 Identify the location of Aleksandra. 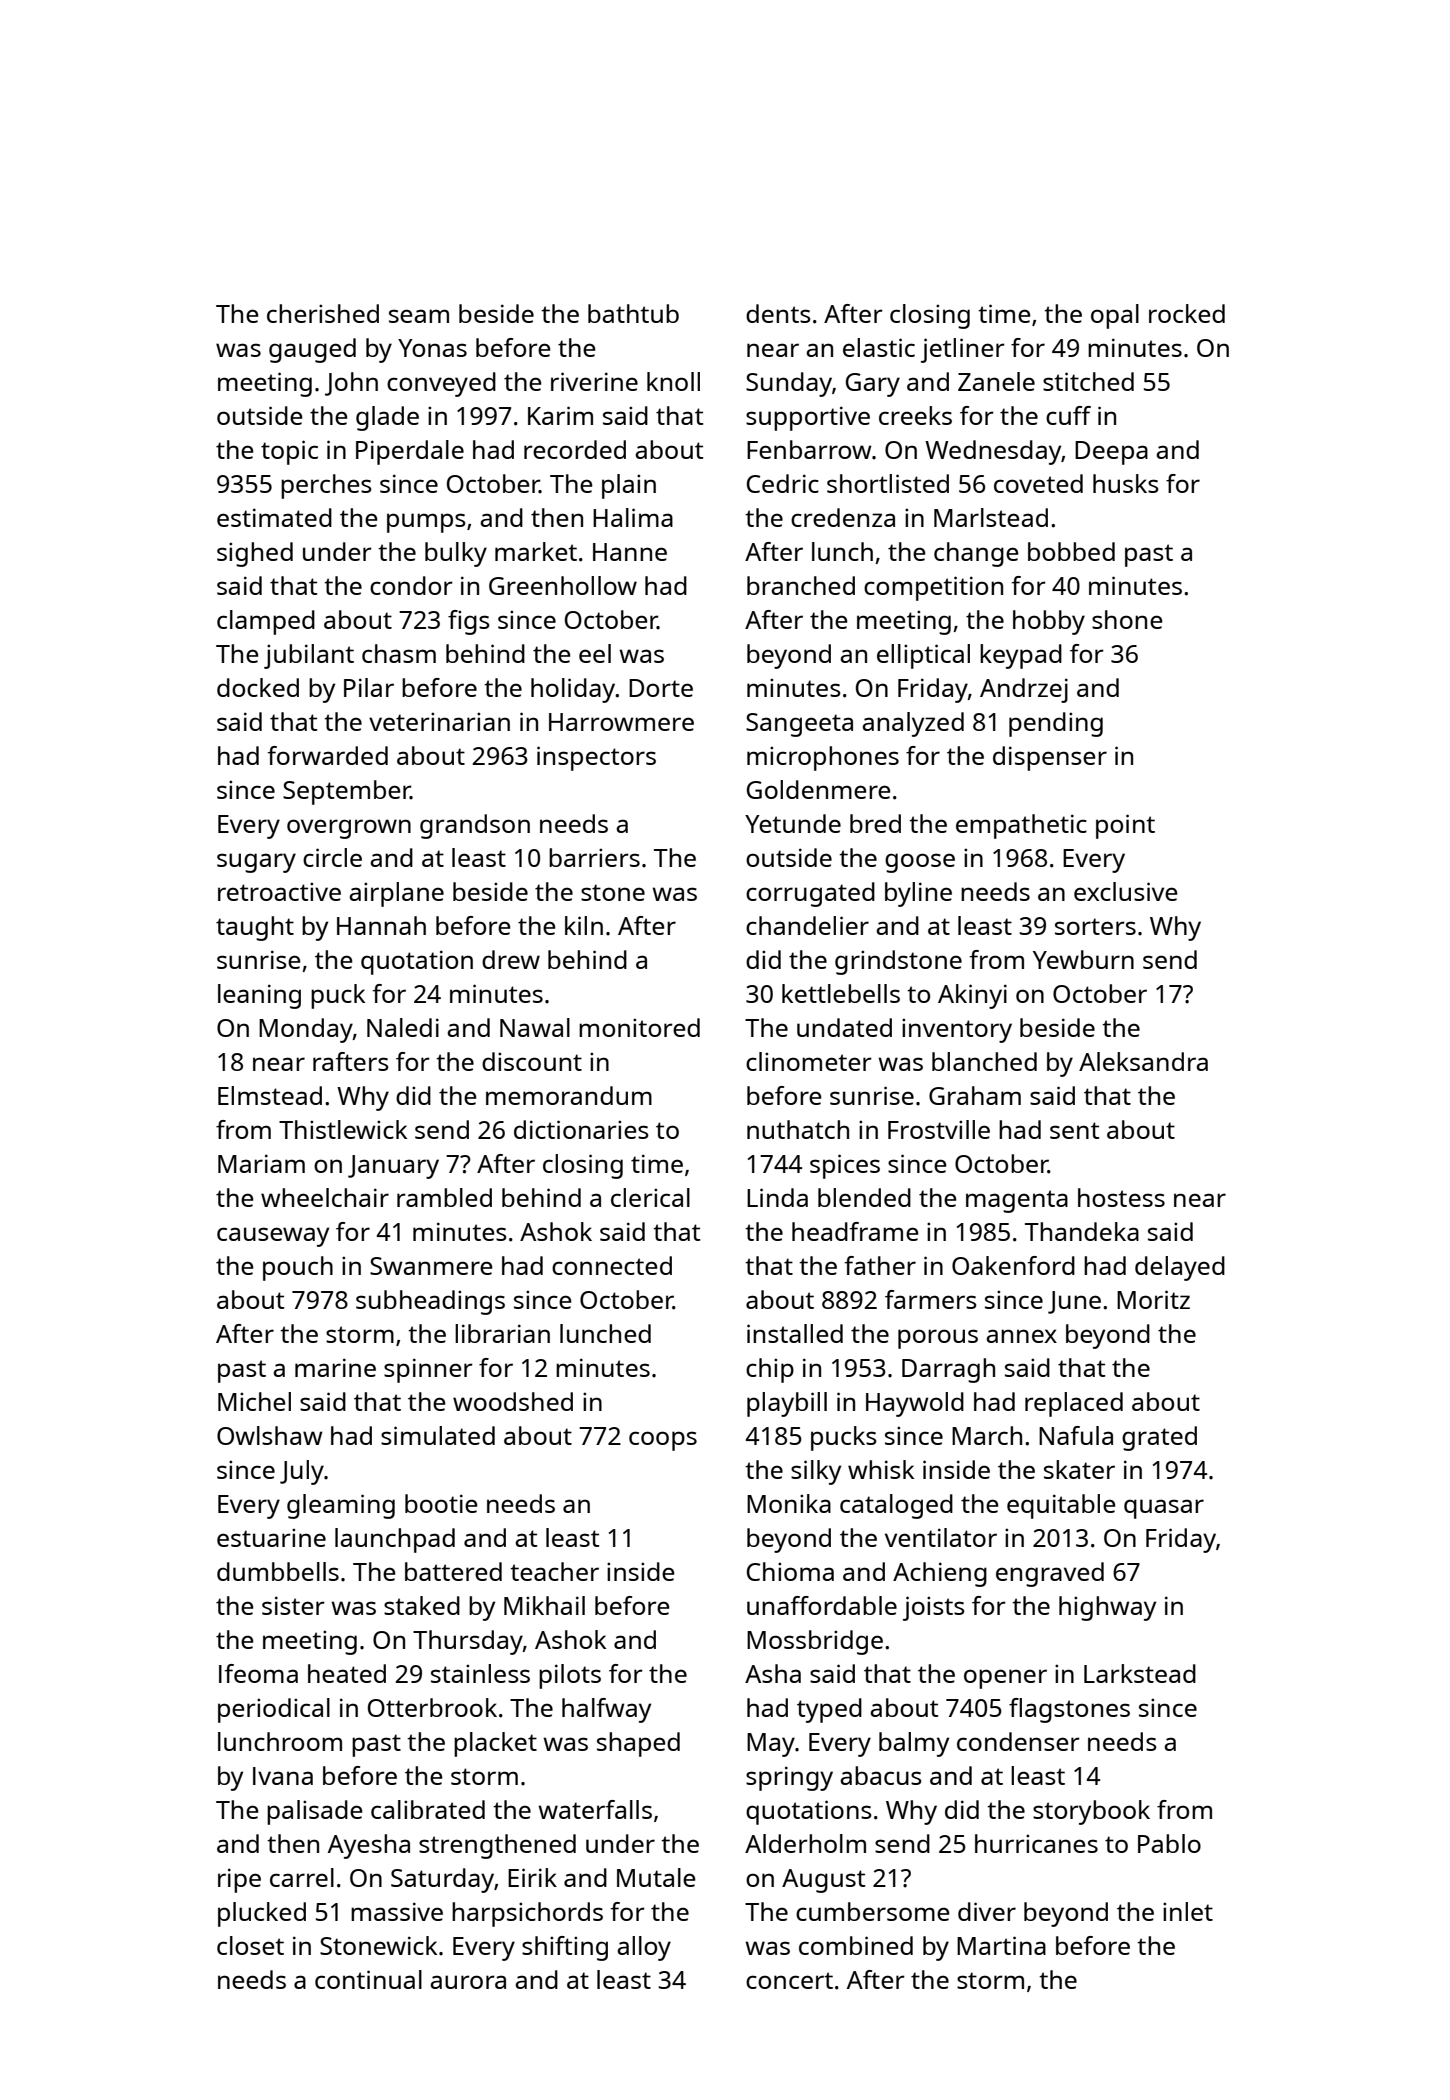
(1143, 1061).
